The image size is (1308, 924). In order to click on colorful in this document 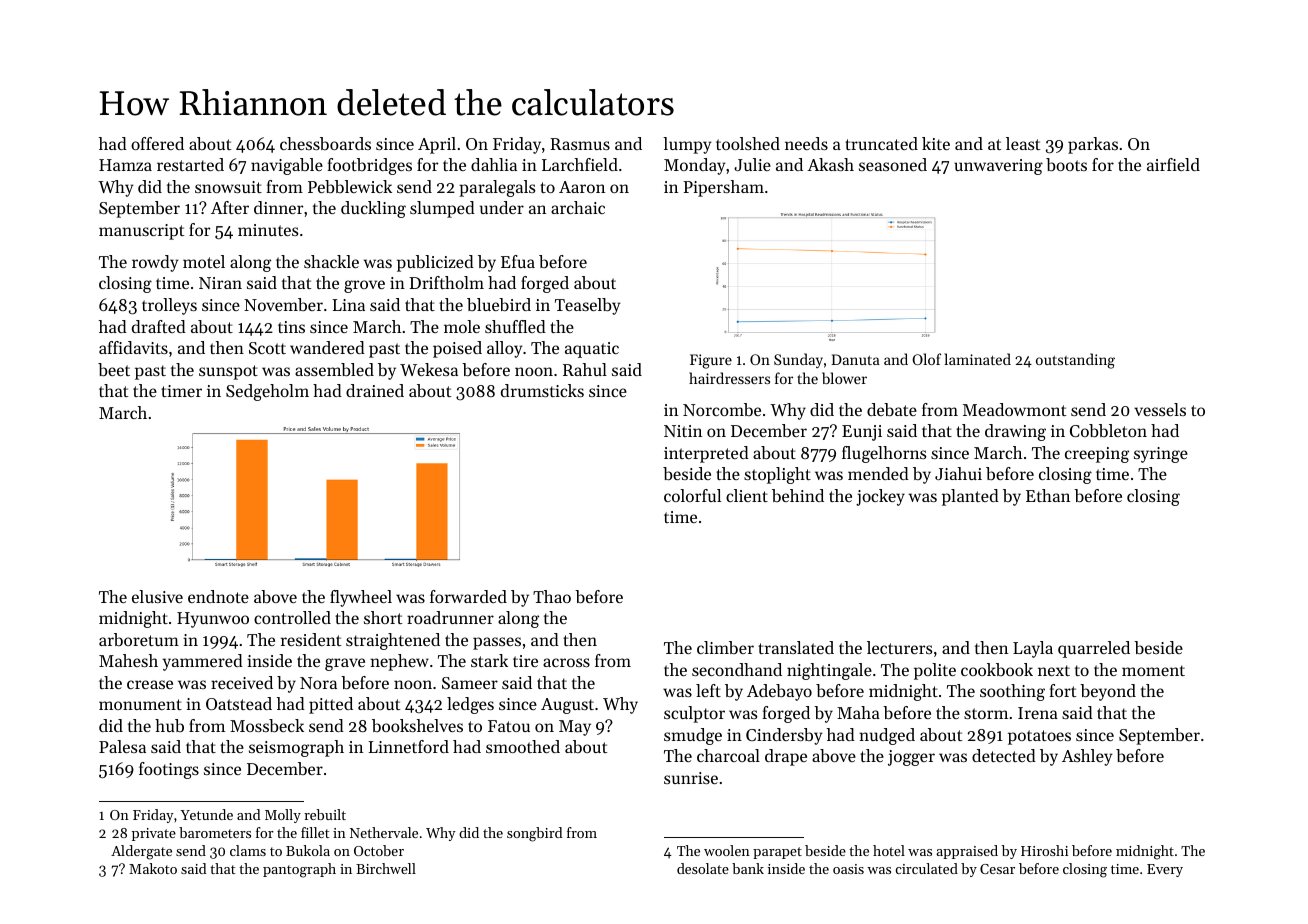, I will do `click(692, 495)`.
